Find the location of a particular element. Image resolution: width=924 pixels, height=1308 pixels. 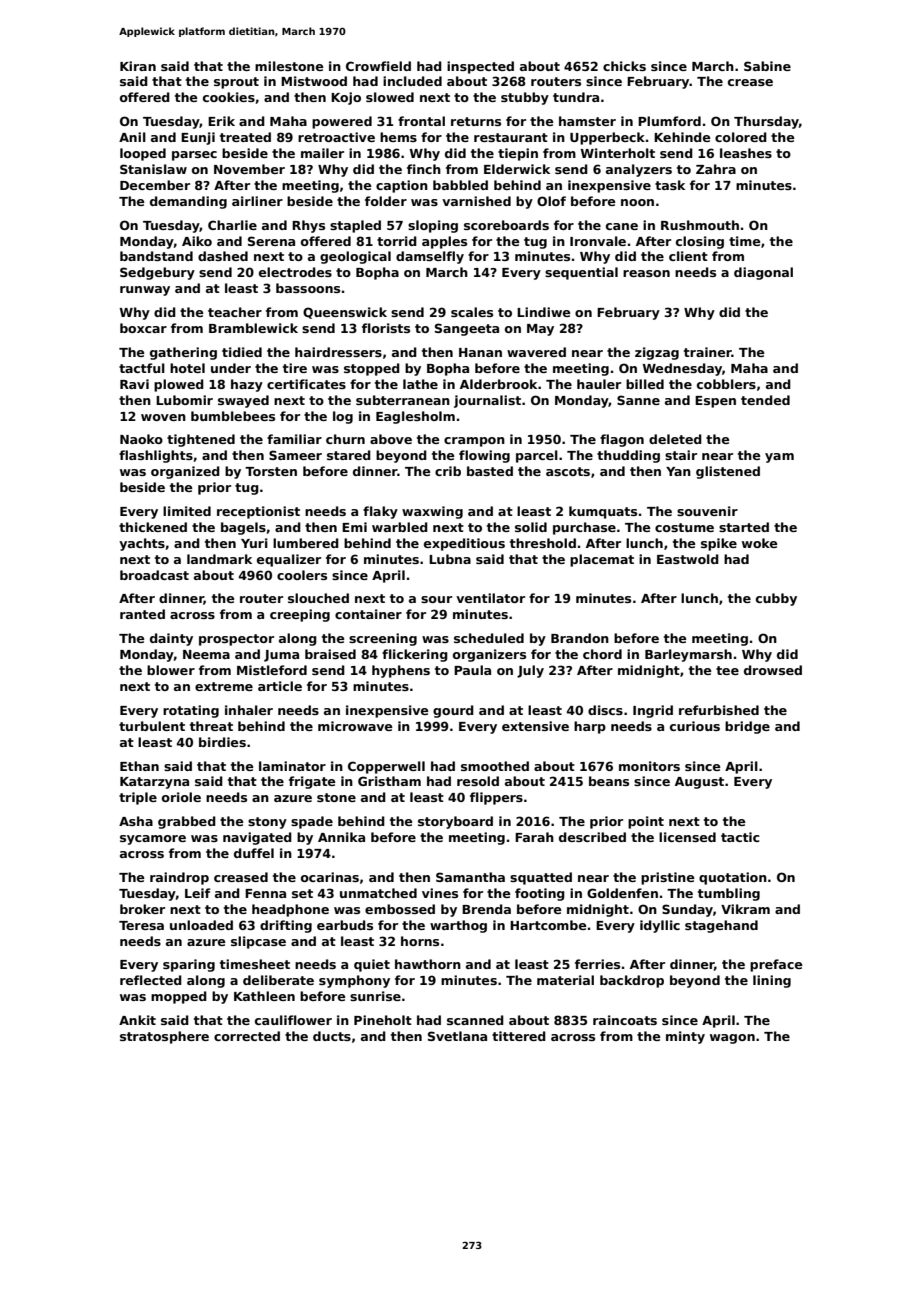

gathering is located at coordinates (183, 353).
